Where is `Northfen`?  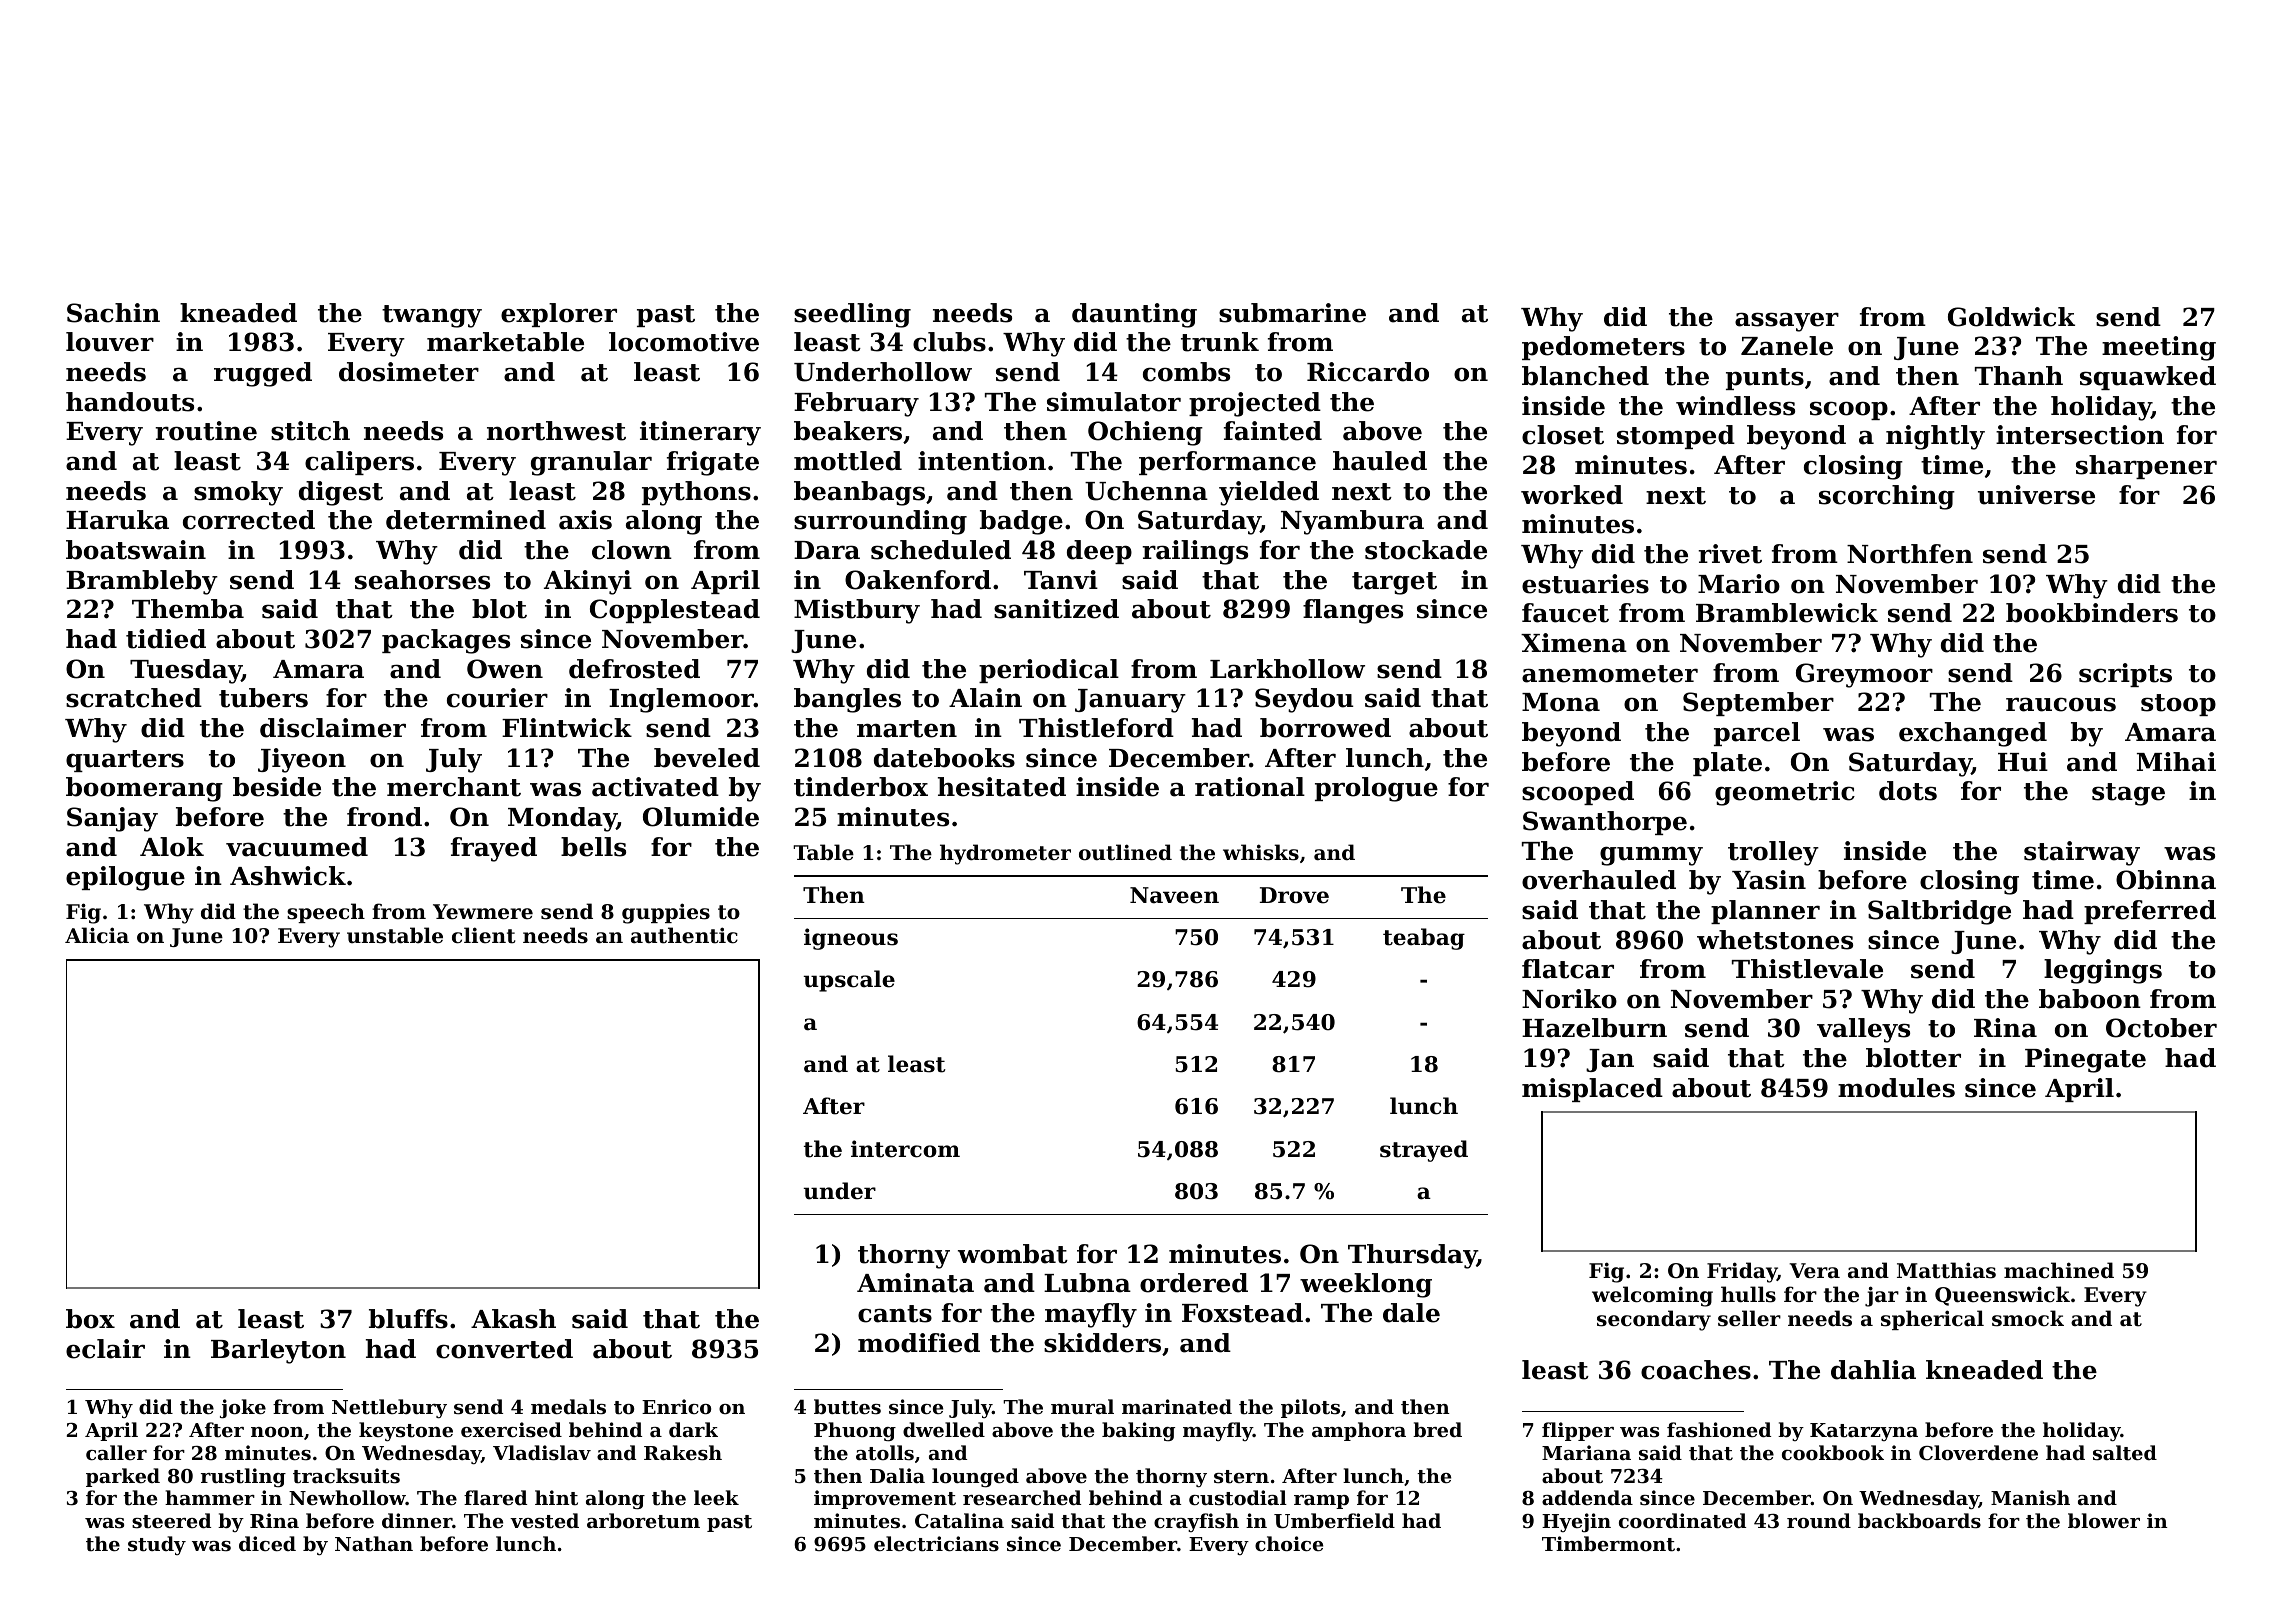 Northfen is located at coordinates (1910, 554).
